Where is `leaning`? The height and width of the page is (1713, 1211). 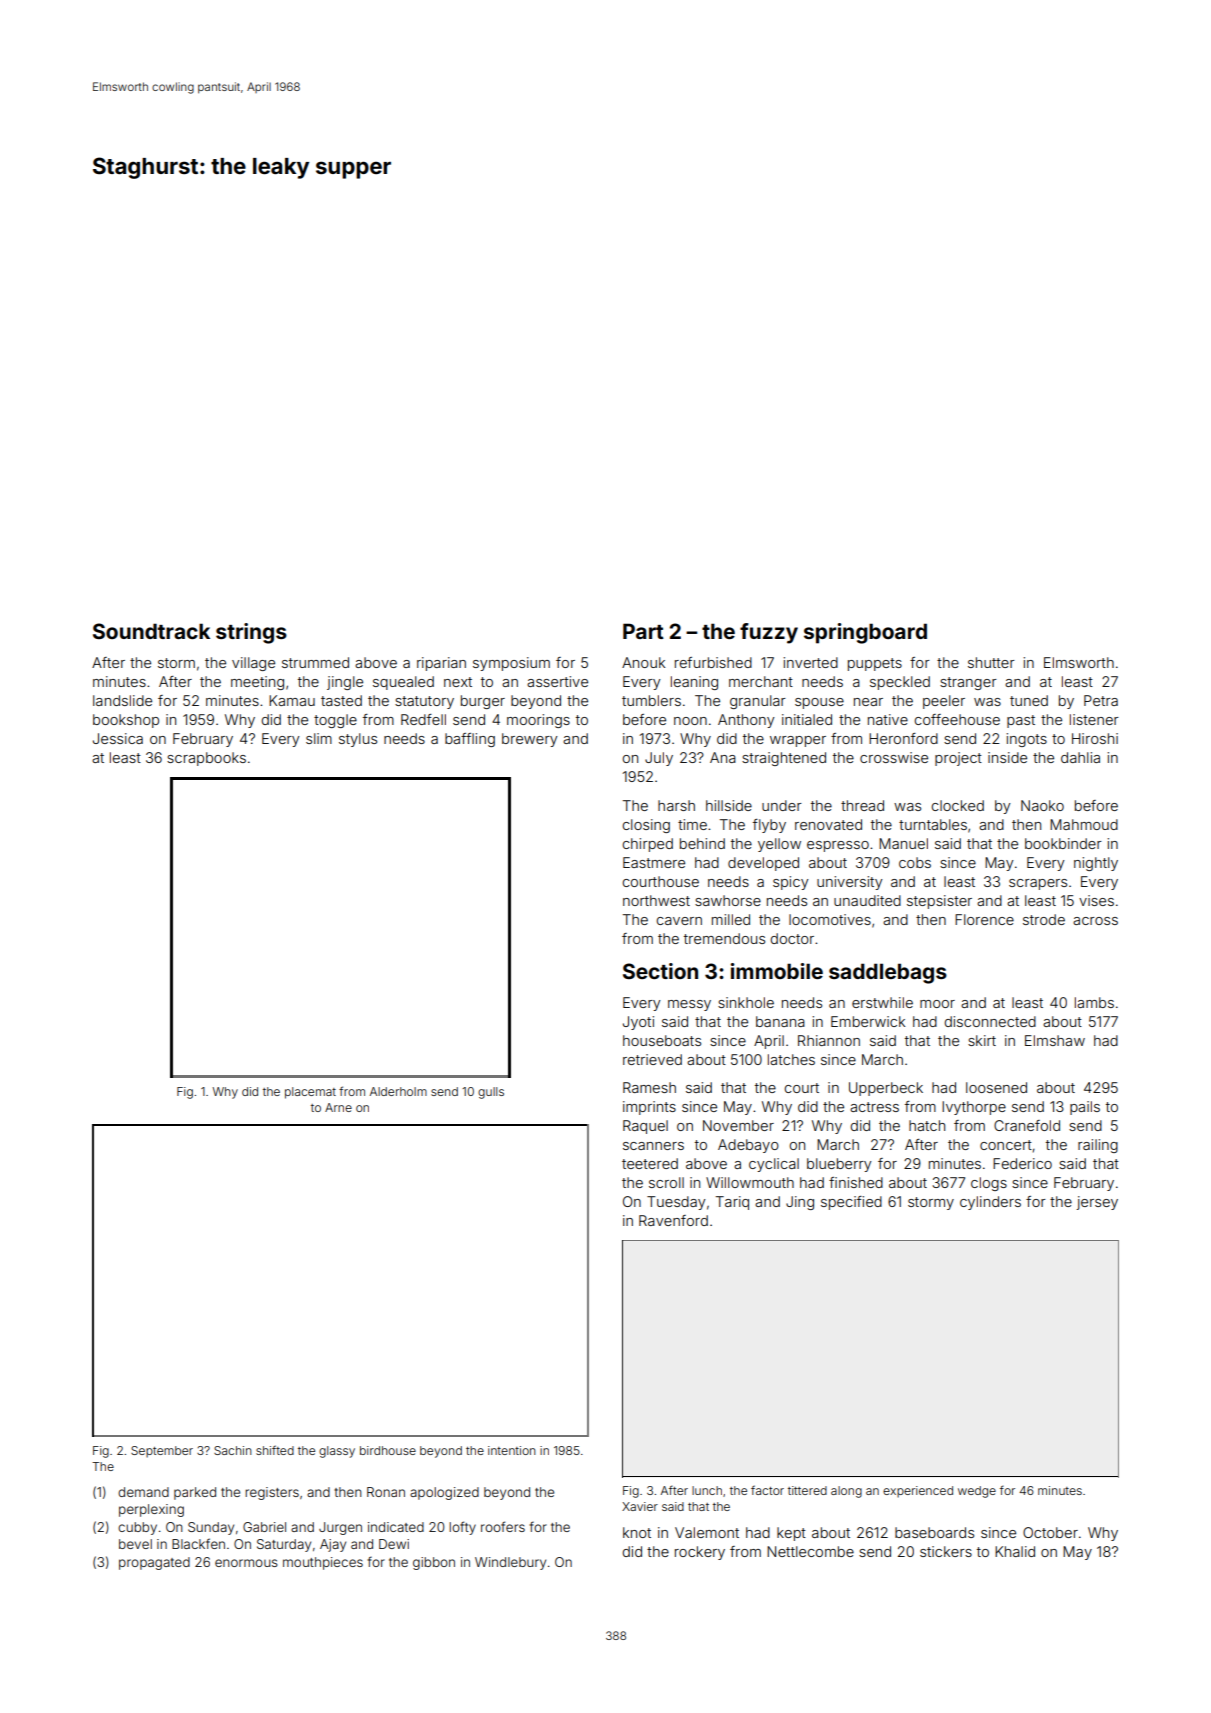 leaning is located at coordinates (694, 683).
